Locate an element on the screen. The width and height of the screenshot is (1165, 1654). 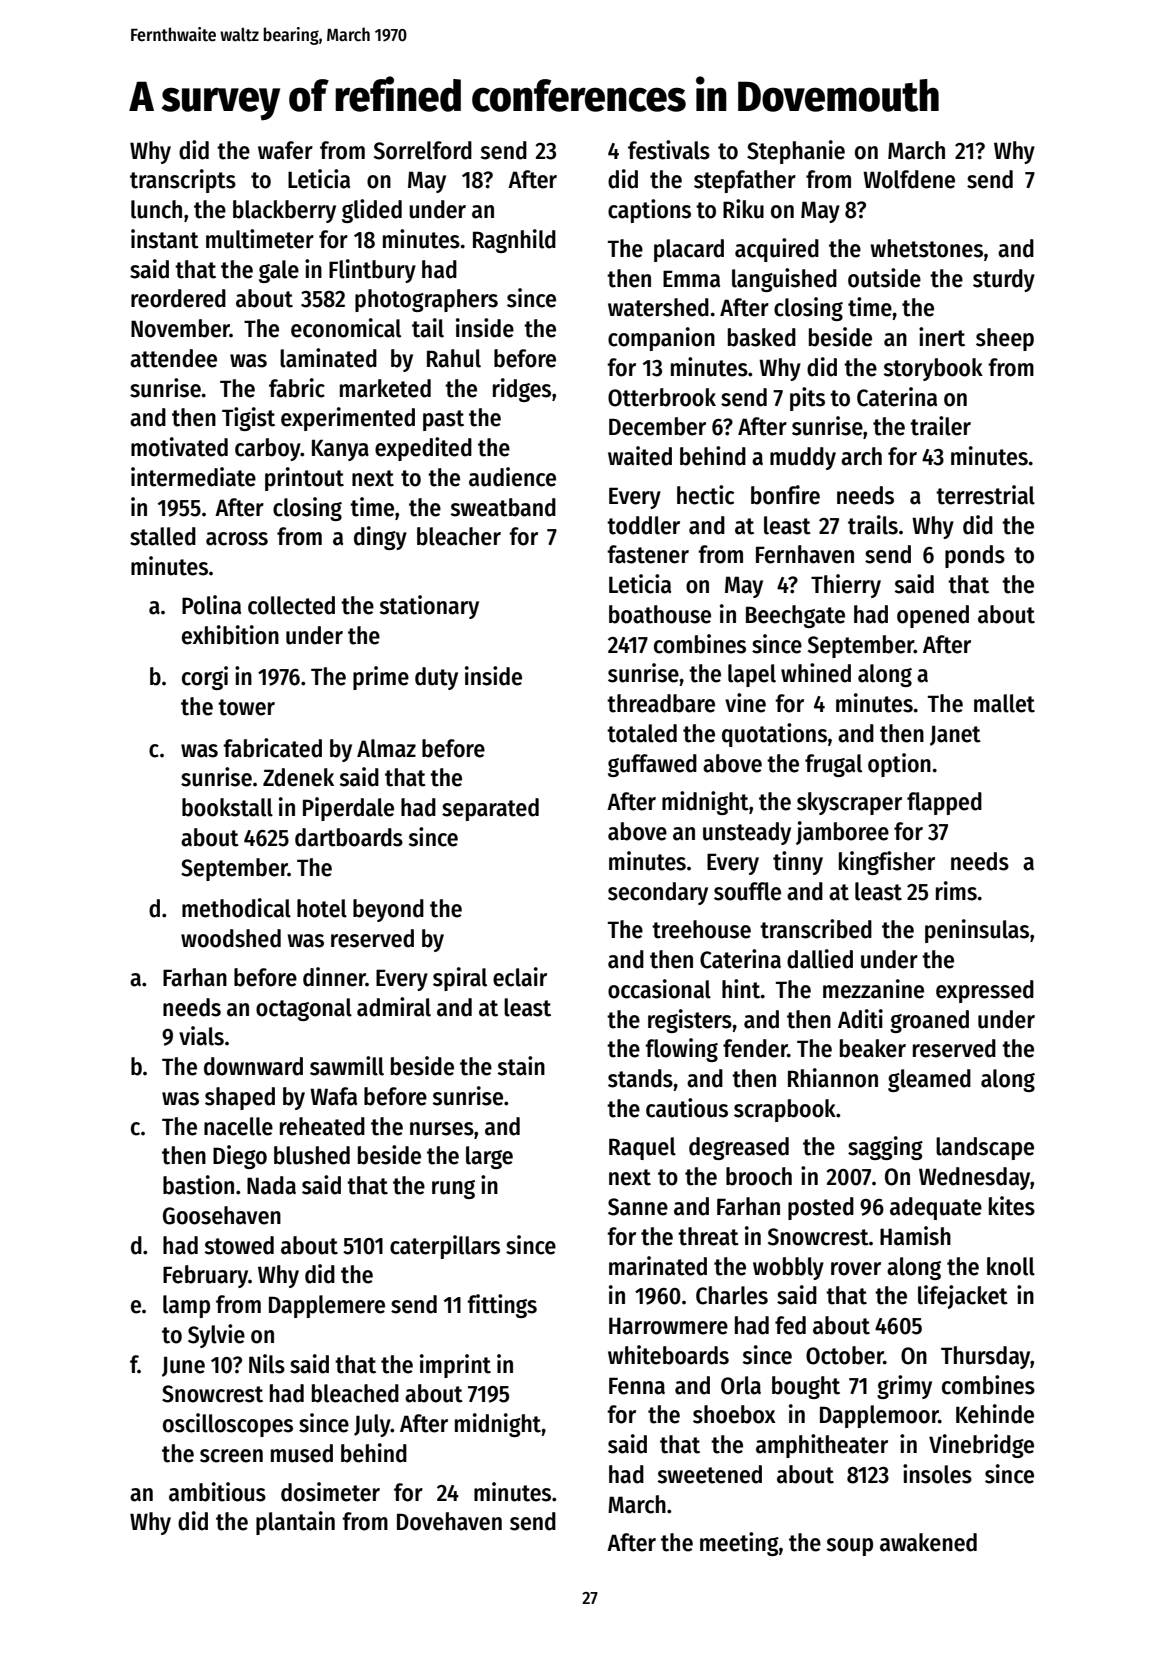
Stephanie is located at coordinates (796, 152).
